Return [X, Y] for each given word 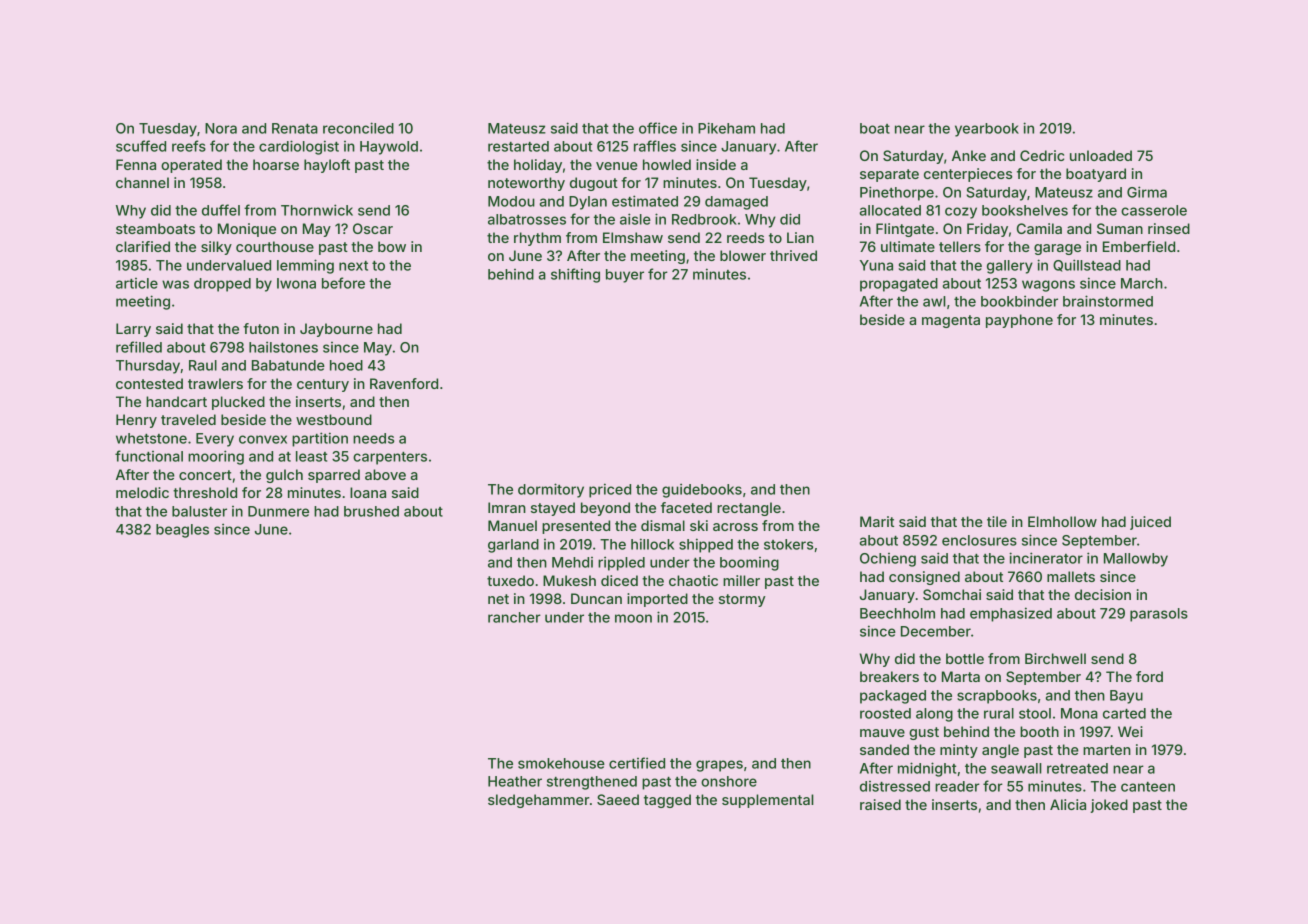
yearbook [987, 130]
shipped [706, 545]
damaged [736, 203]
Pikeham [726, 128]
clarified [143, 246]
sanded [884, 749]
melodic [142, 492]
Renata [295, 128]
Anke [969, 155]
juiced [1150, 523]
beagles [182, 531]
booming [749, 564]
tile [997, 521]
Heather [515, 781]
